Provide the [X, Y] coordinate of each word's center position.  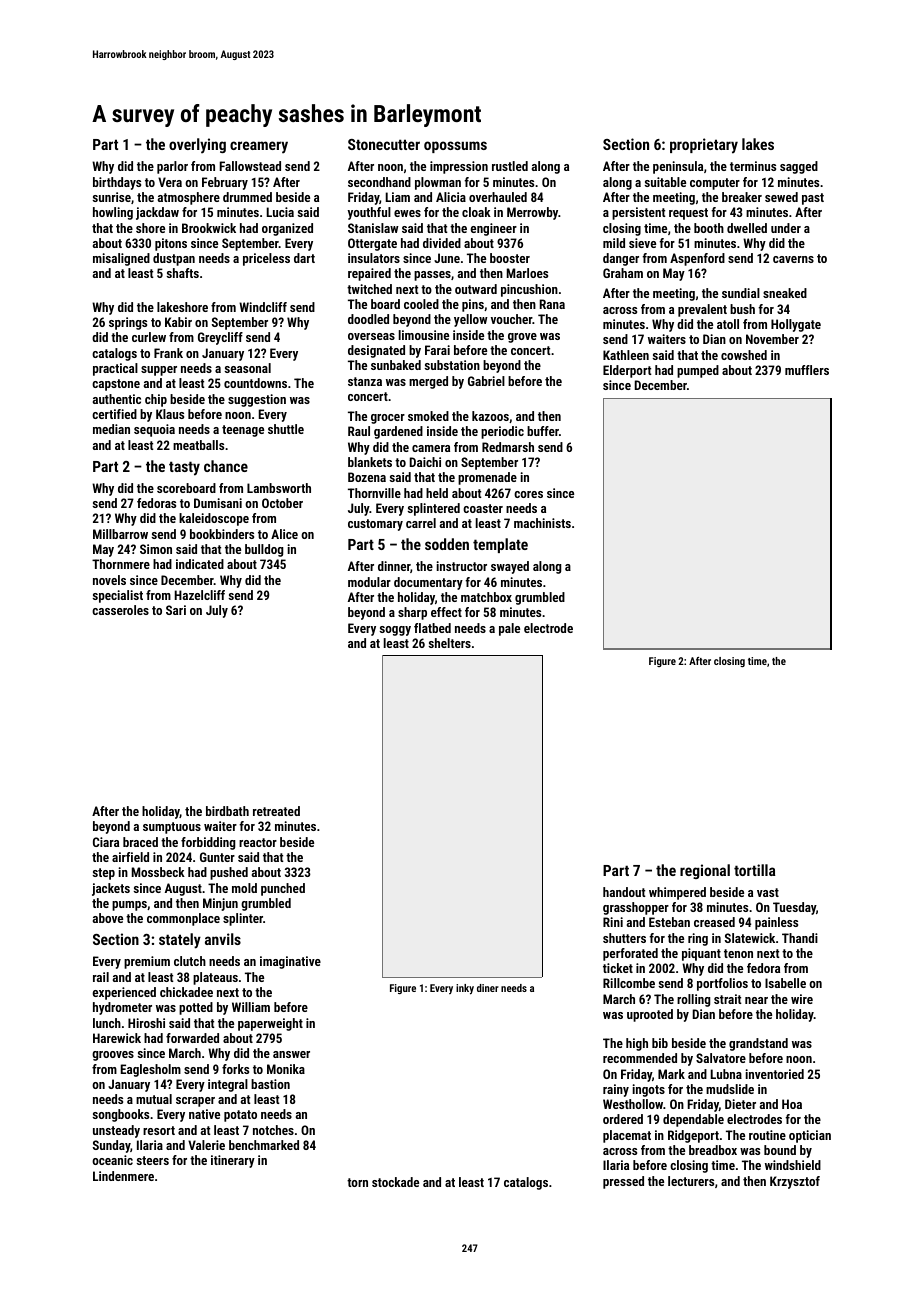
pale [509, 629]
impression [459, 167]
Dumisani [218, 503]
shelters [450, 643]
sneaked [785, 293]
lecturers [691, 1181]
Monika [286, 1069]
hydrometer [122, 1008]
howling [113, 213]
